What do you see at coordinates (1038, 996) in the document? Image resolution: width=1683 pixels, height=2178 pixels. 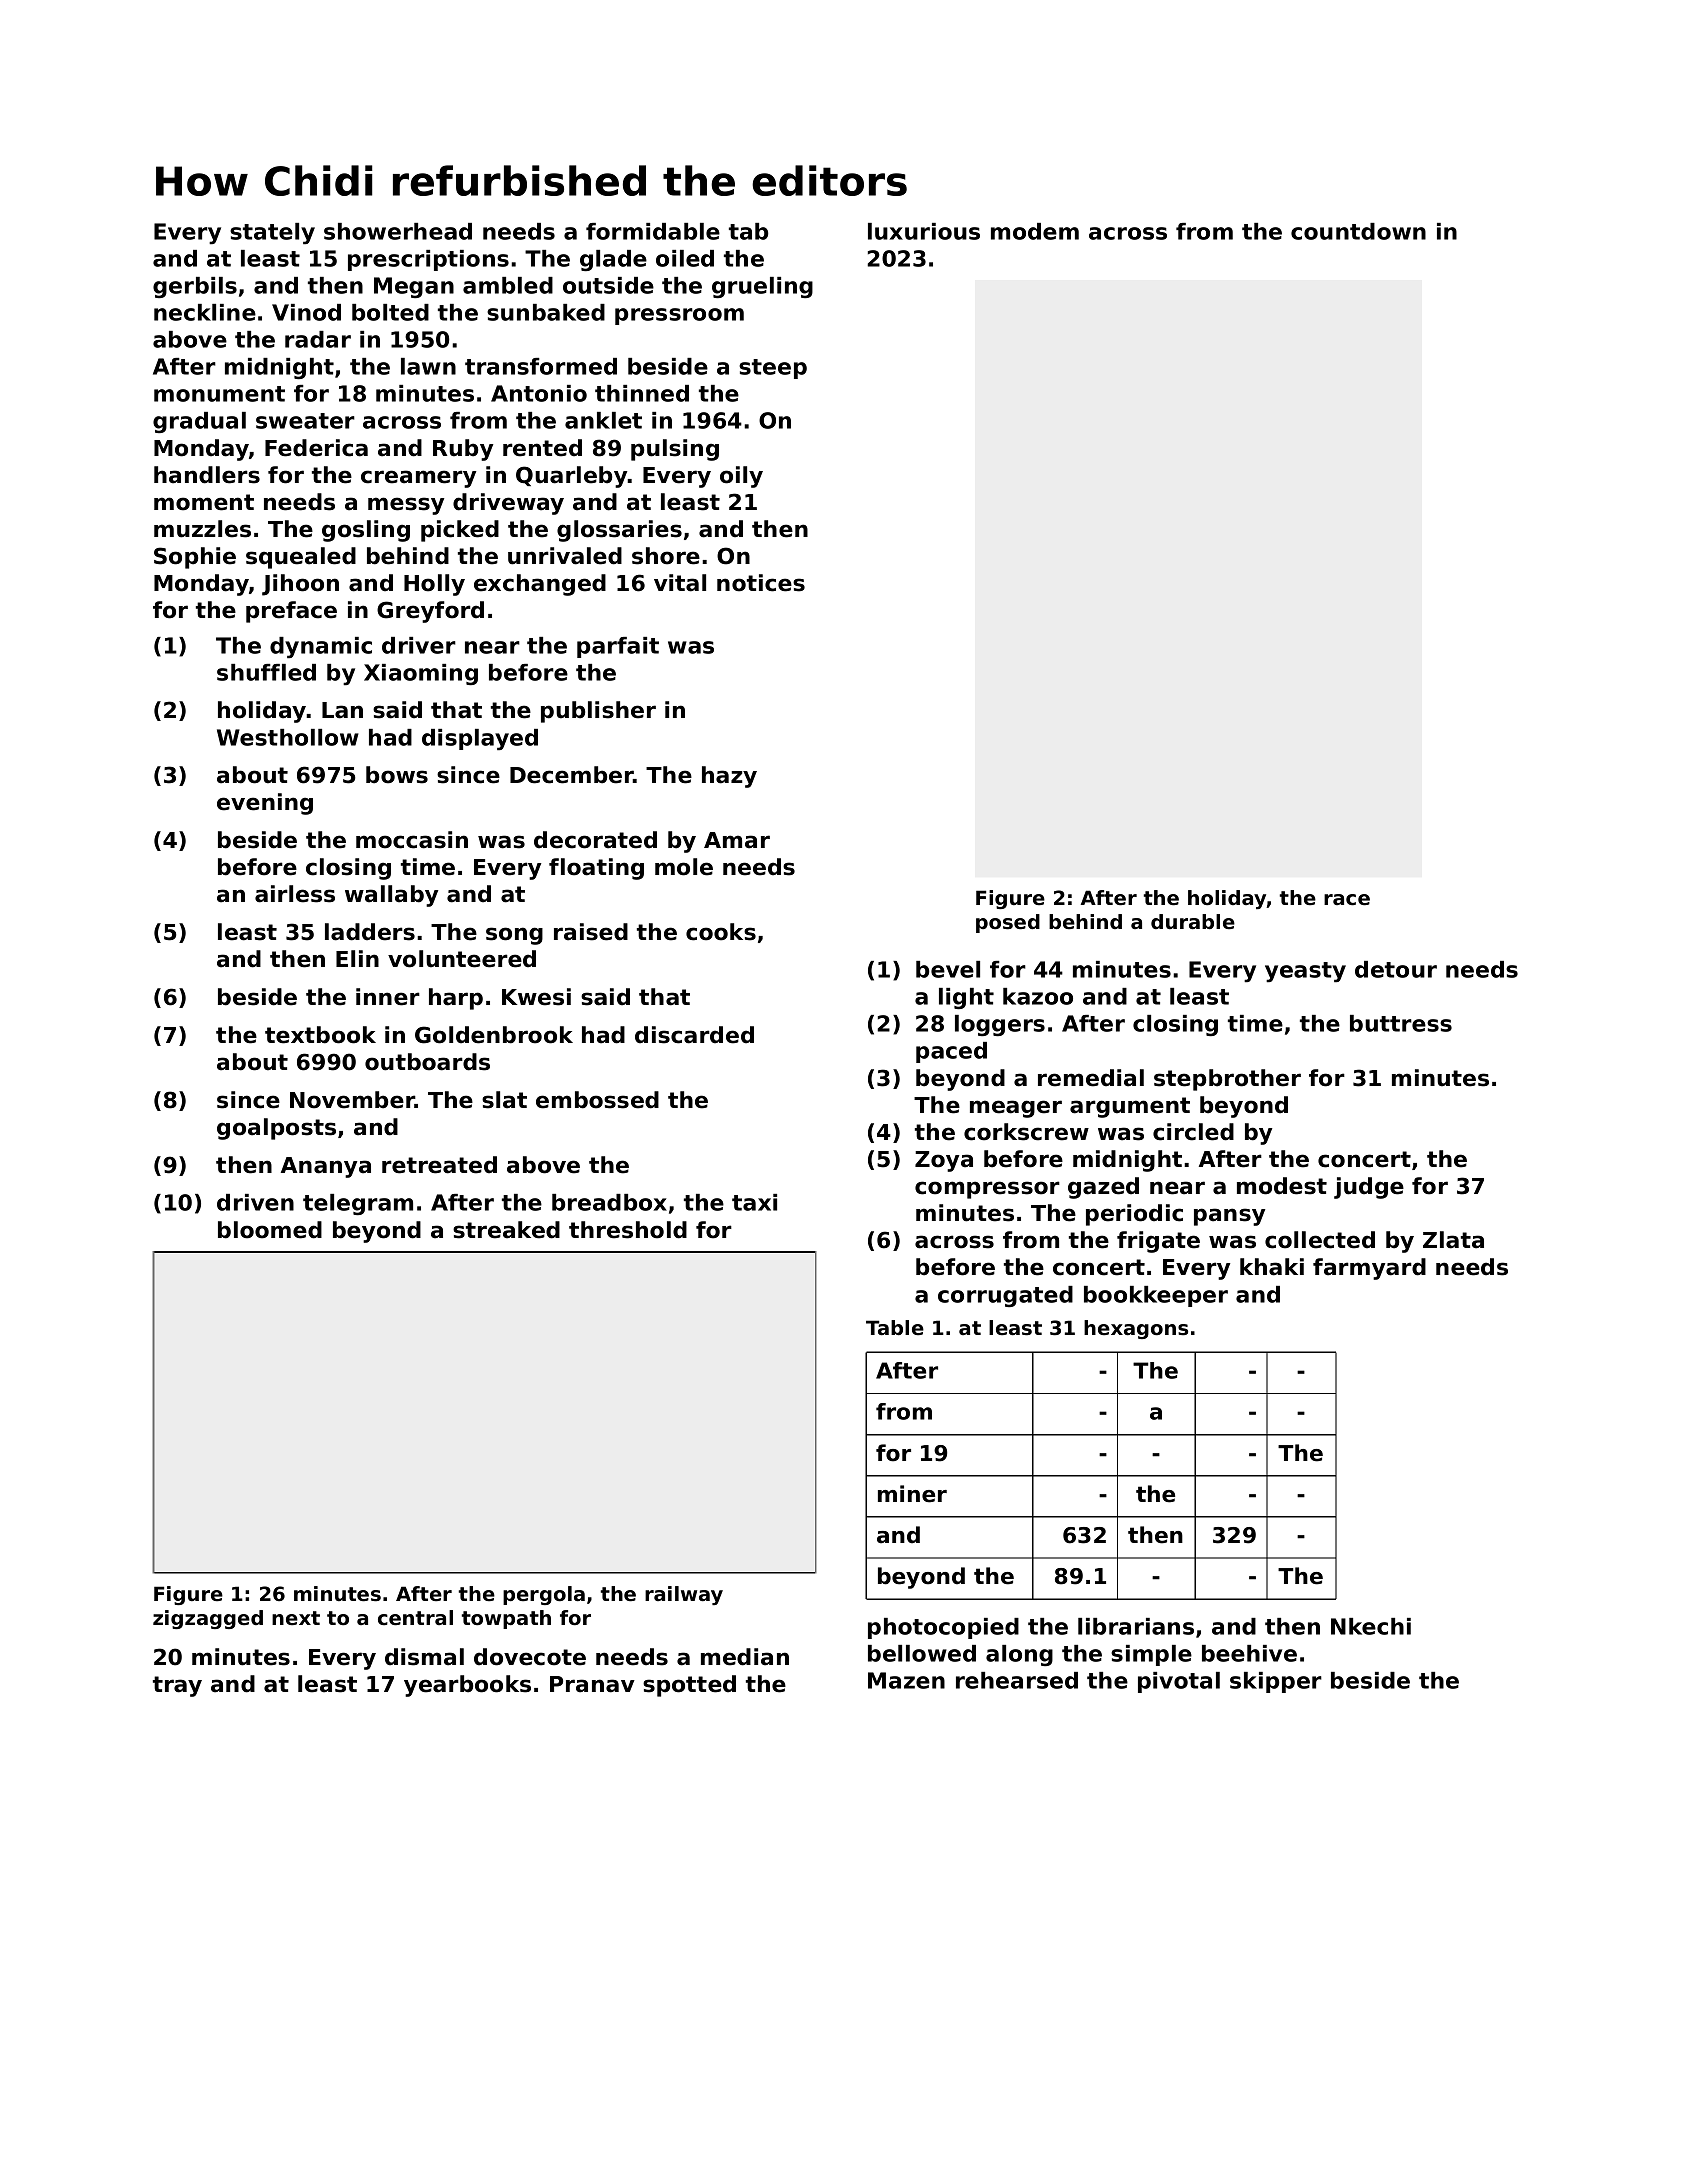 I see `kazoo` at bounding box center [1038, 996].
